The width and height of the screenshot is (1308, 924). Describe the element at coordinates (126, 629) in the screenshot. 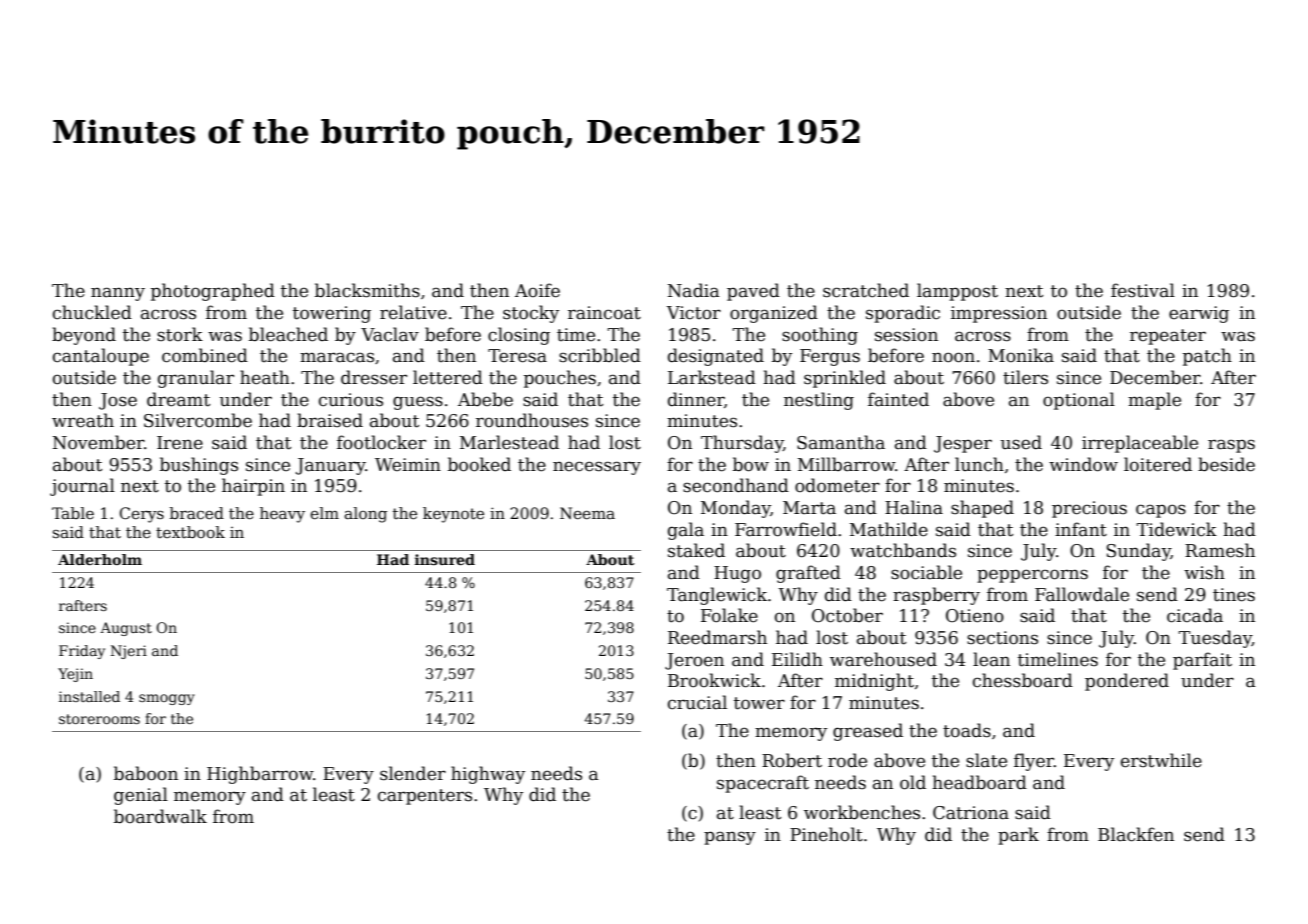

I see `August` at that location.
